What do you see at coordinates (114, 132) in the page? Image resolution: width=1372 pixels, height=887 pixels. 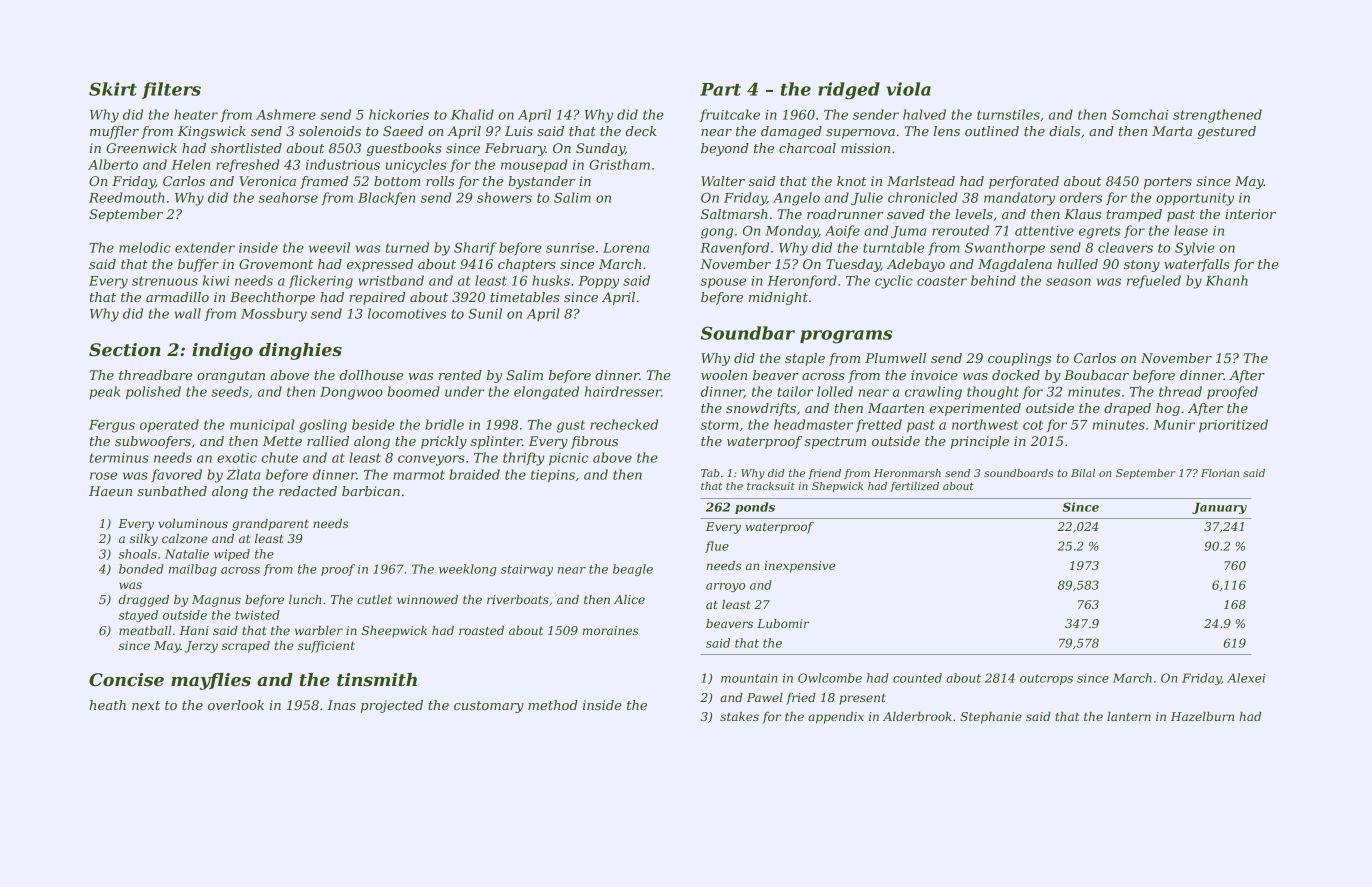 I see `muffler` at bounding box center [114, 132].
